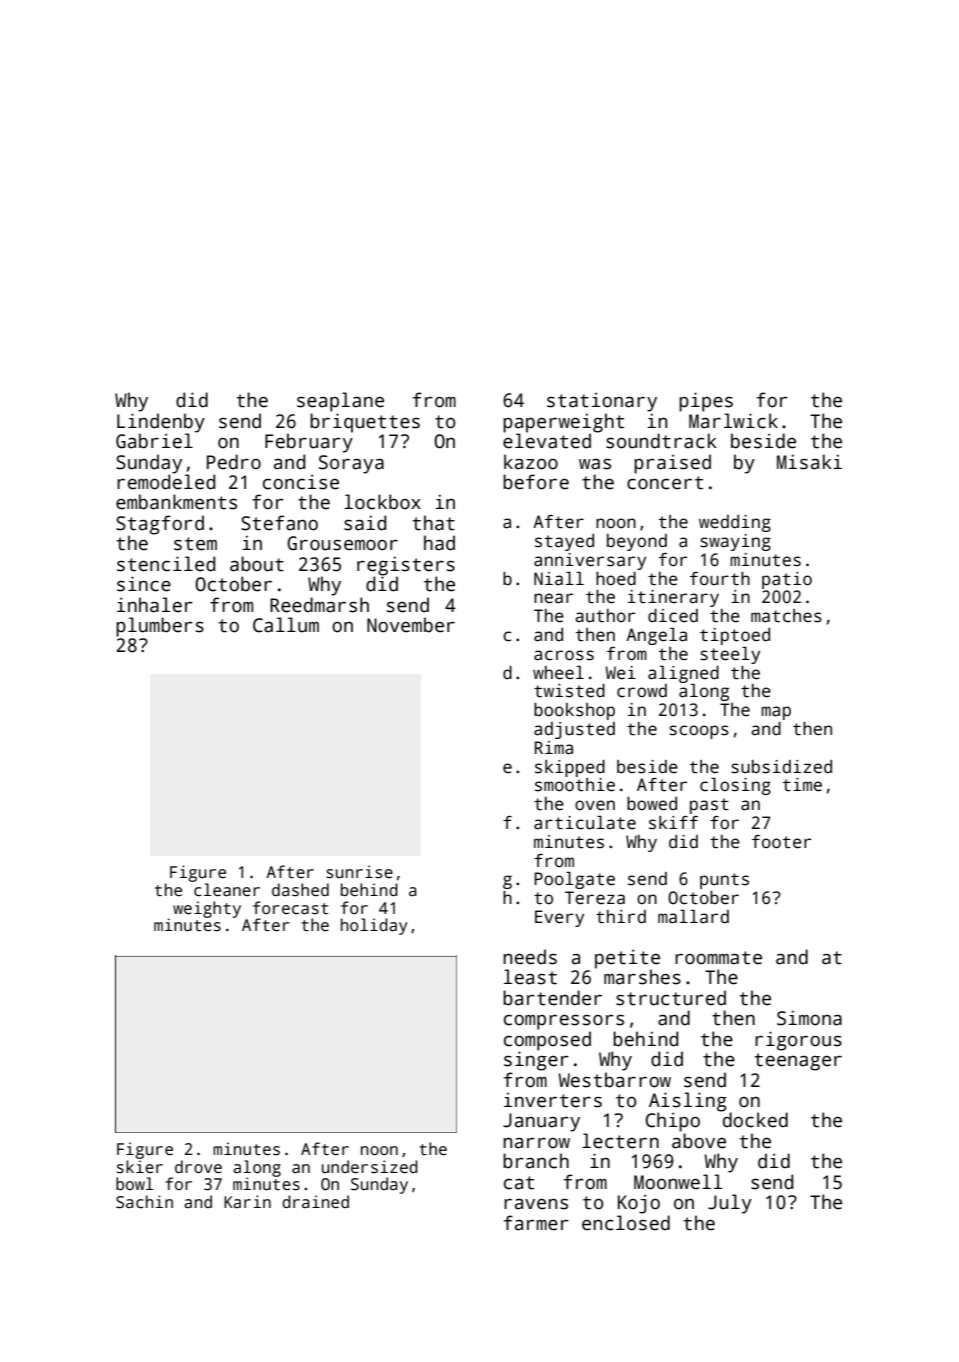  What do you see at coordinates (359, 872) in the page?
I see `sunrise` at bounding box center [359, 872].
